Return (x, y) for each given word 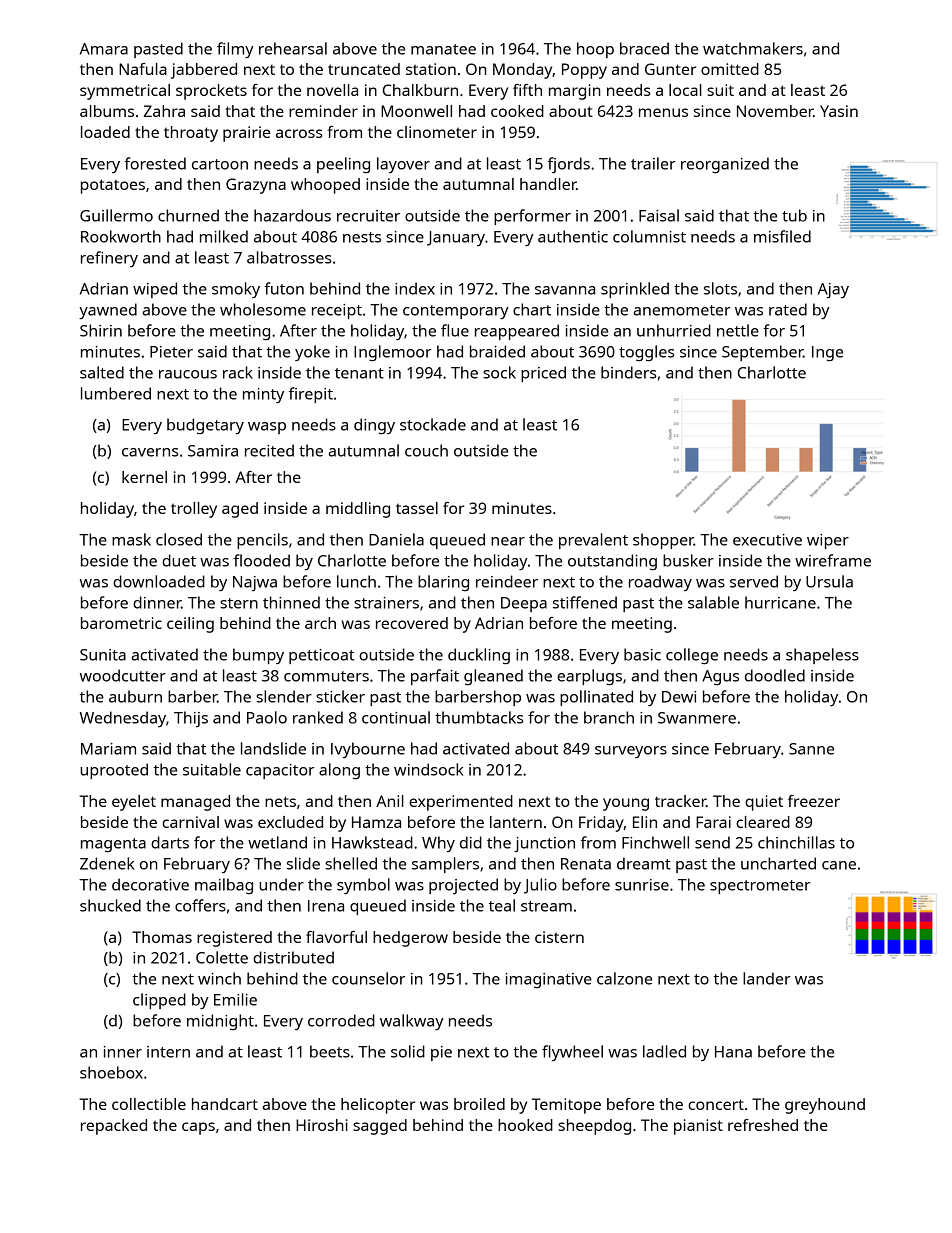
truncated (364, 69)
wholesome (263, 309)
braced (644, 48)
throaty (191, 134)
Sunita (103, 655)
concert (716, 1104)
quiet (764, 803)
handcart (225, 1104)
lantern (516, 822)
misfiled (782, 236)
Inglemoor (393, 353)
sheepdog (594, 1127)
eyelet (134, 803)
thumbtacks (479, 717)
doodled (775, 675)
